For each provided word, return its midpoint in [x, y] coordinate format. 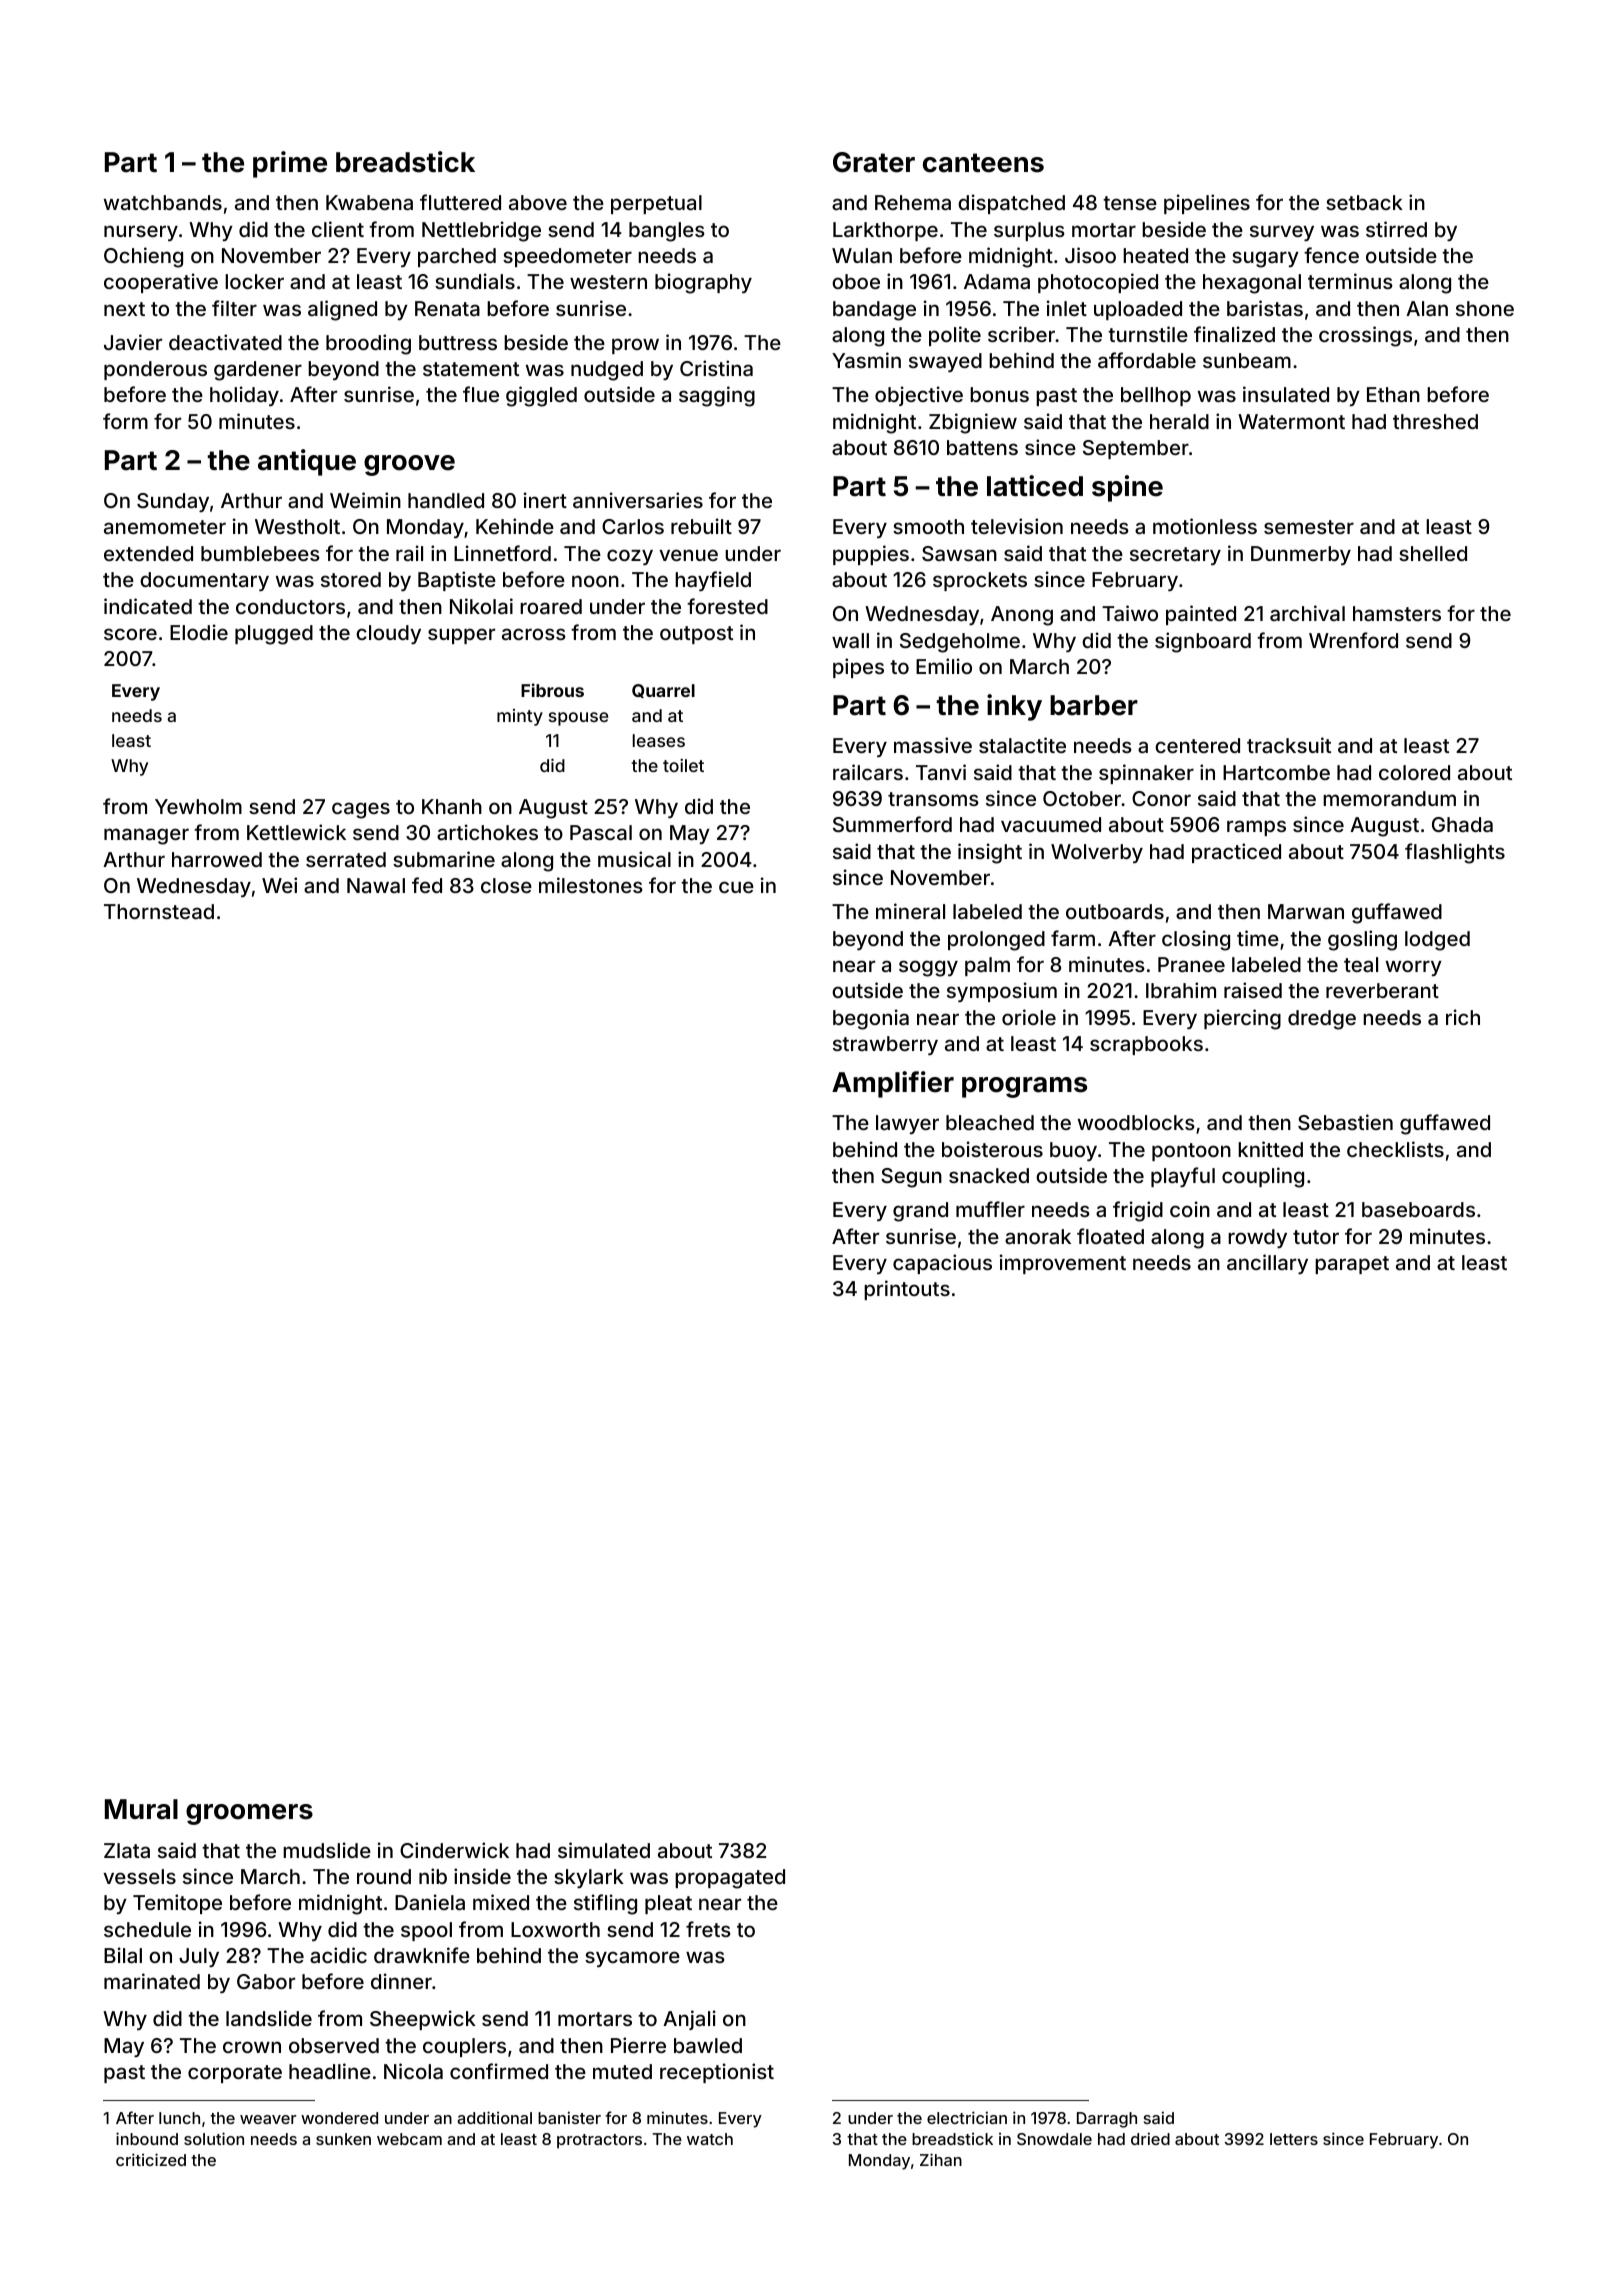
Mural [141, 1809]
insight [990, 853]
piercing [1242, 1019]
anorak [1038, 1236]
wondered [339, 2118]
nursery [141, 233]
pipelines [1207, 204]
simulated [604, 1850]
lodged [1437, 941]
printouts [907, 1290]
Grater [874, 162]
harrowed [217, 859]
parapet [1352, 1265]
